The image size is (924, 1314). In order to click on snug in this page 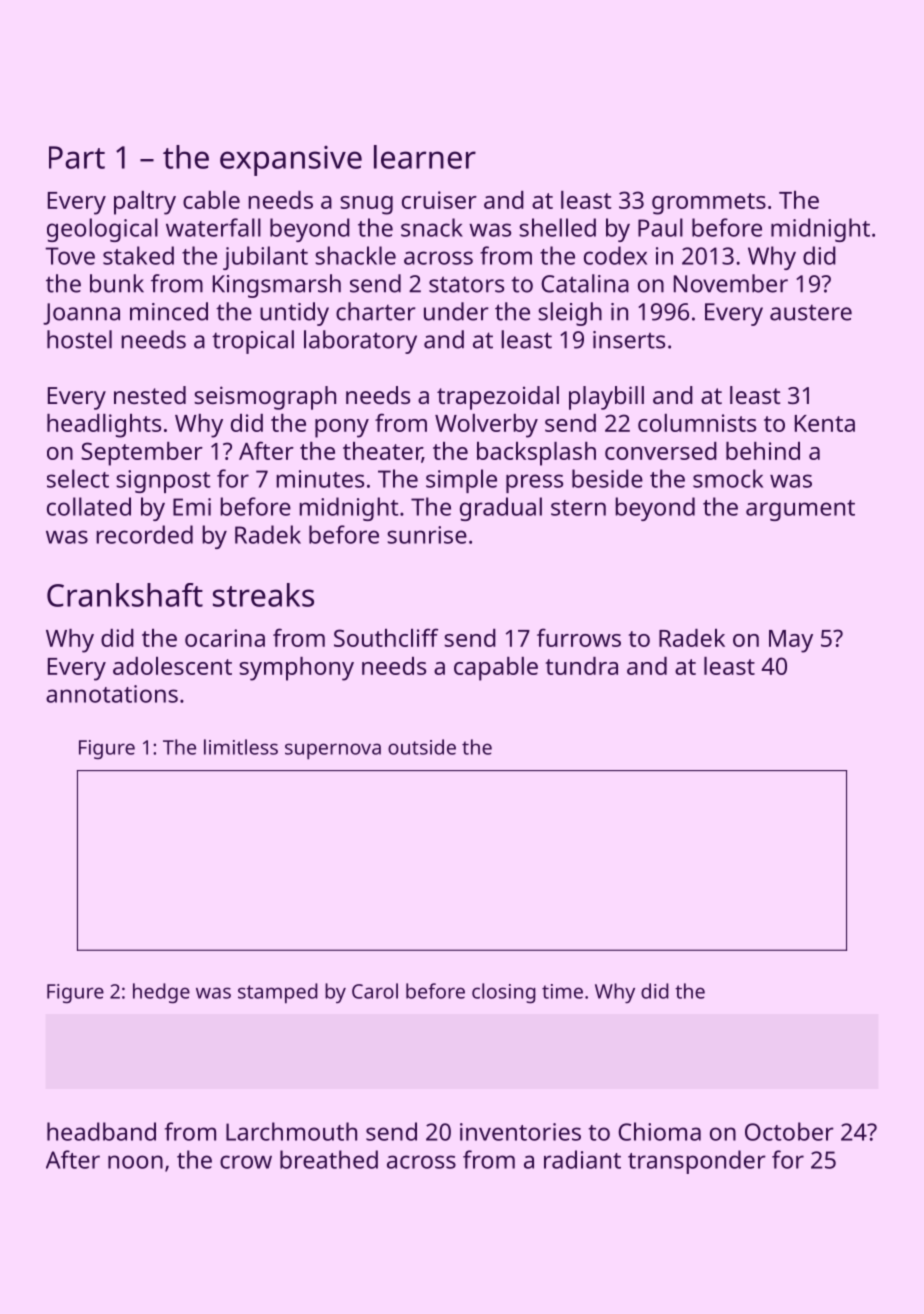, I will do `click(366, 205)`.
